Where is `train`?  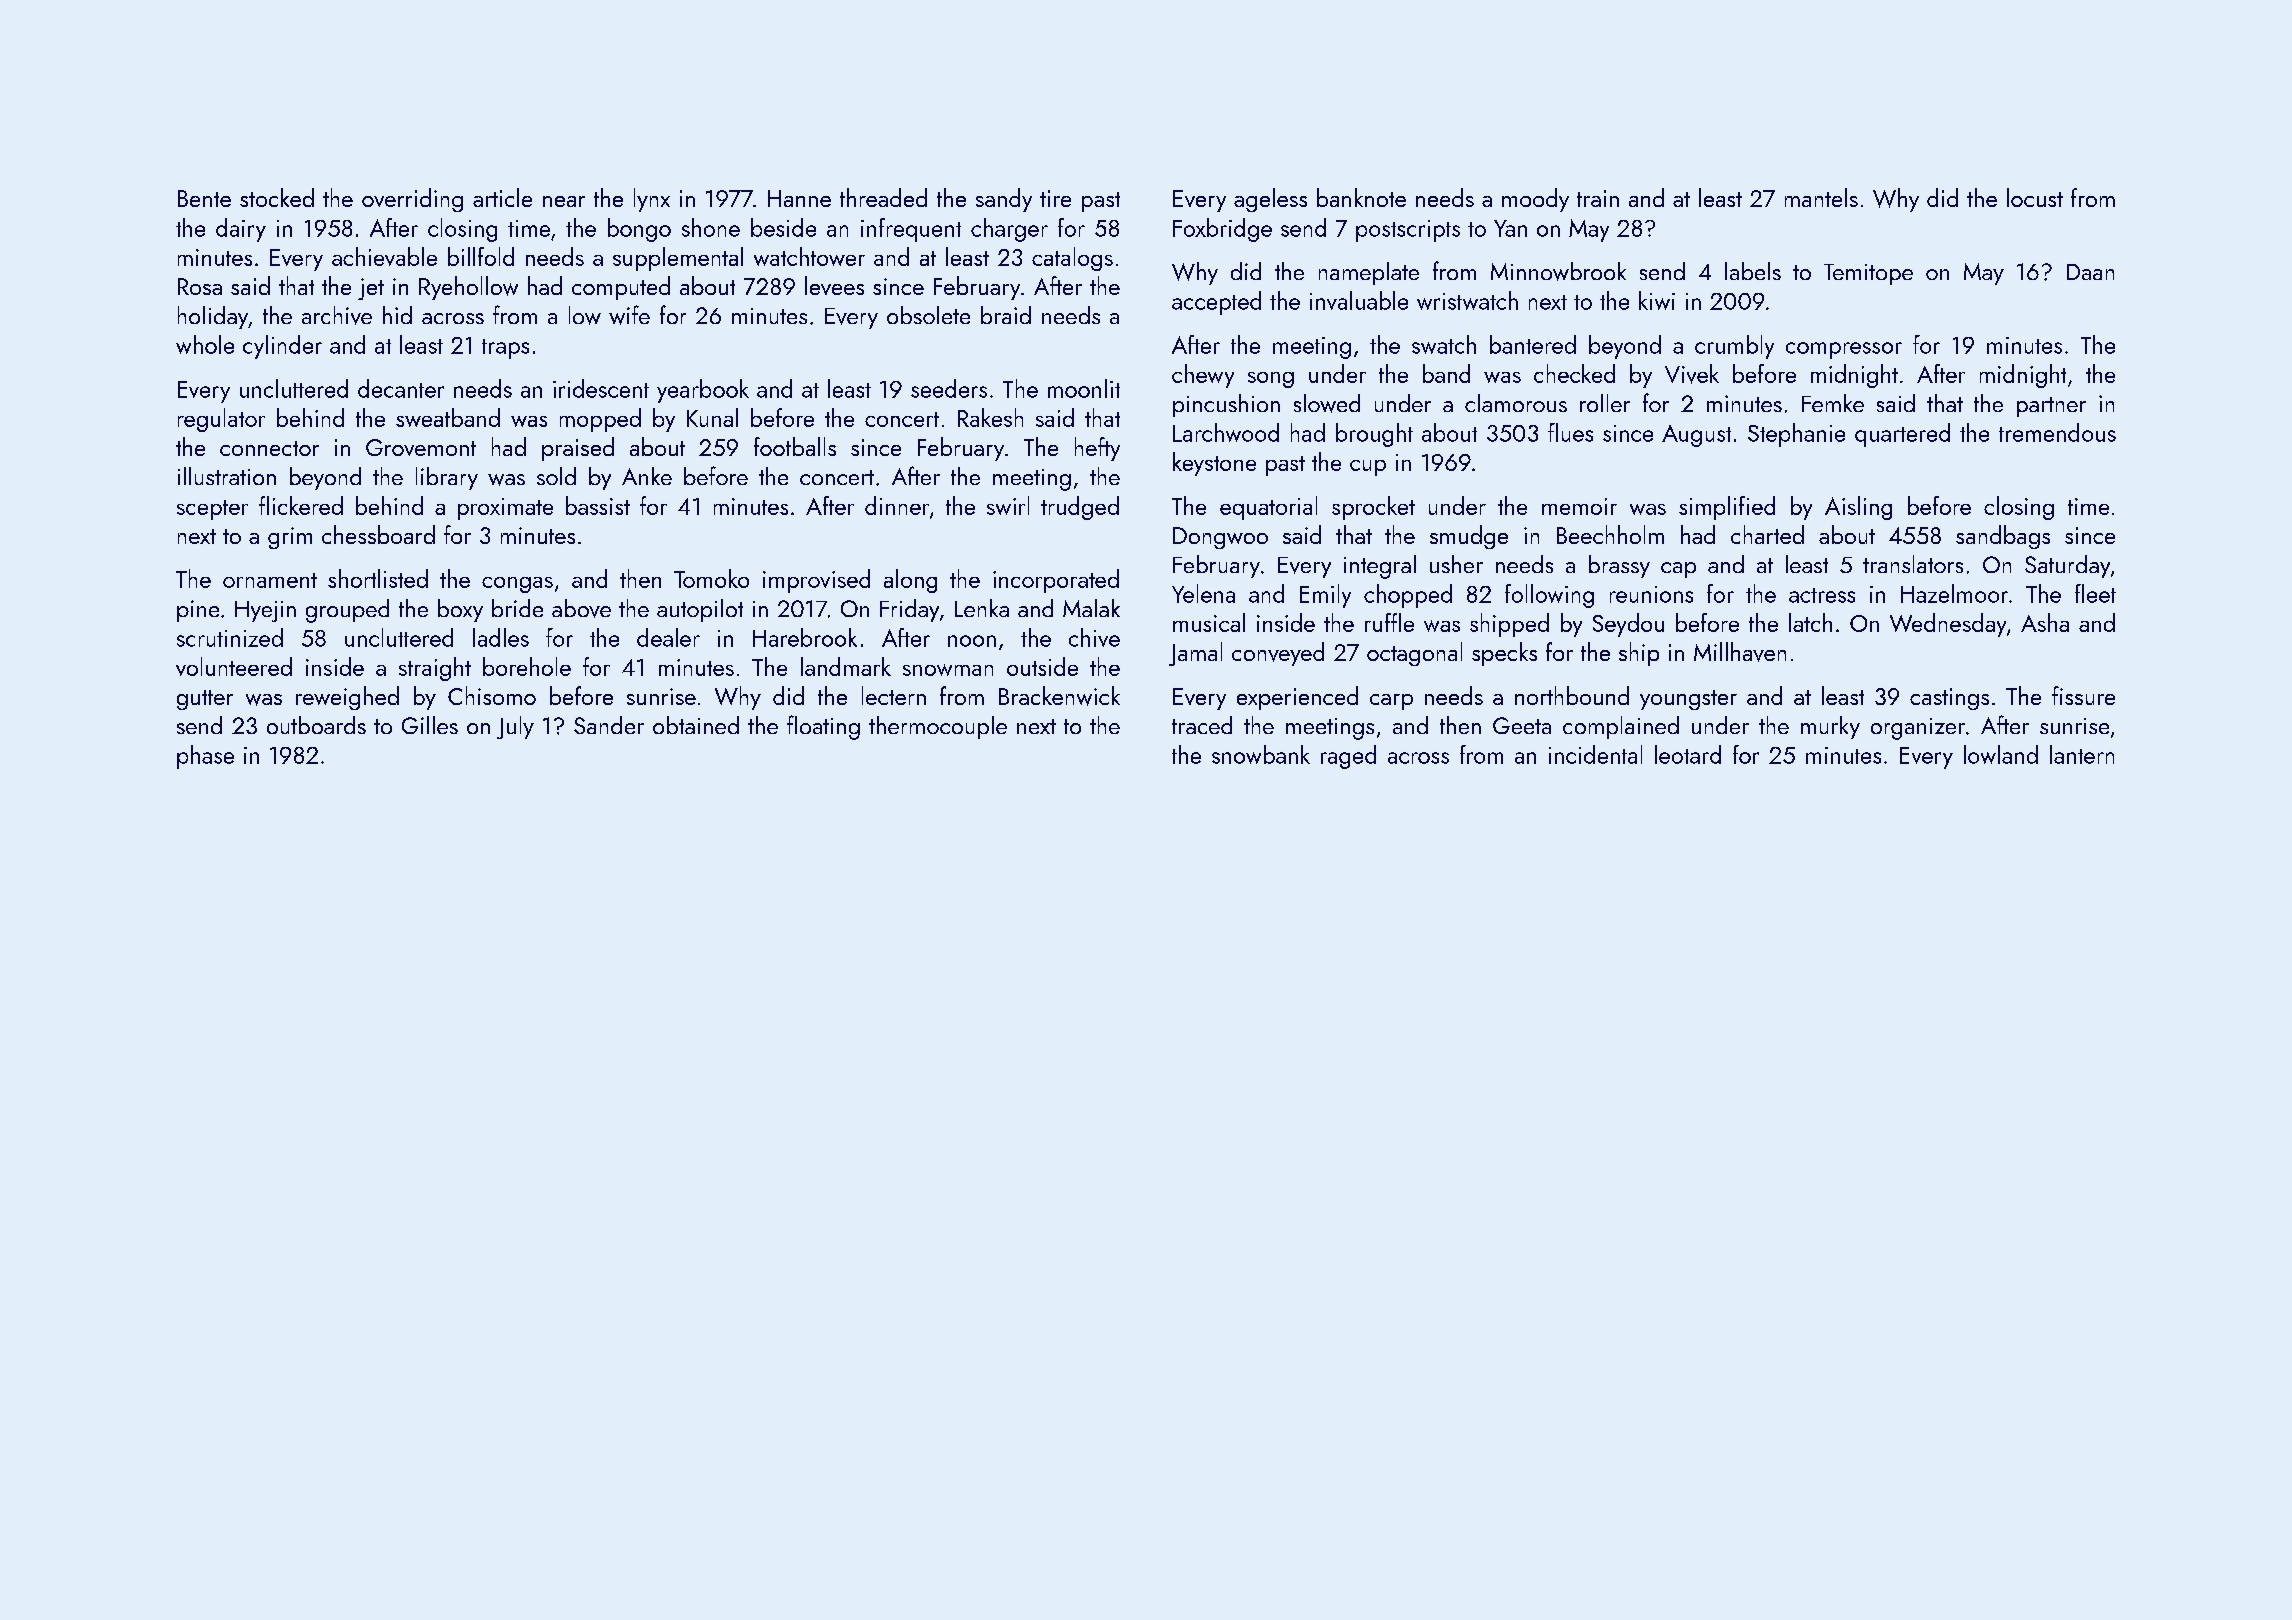
train is located at coordinates (1598, 198).
